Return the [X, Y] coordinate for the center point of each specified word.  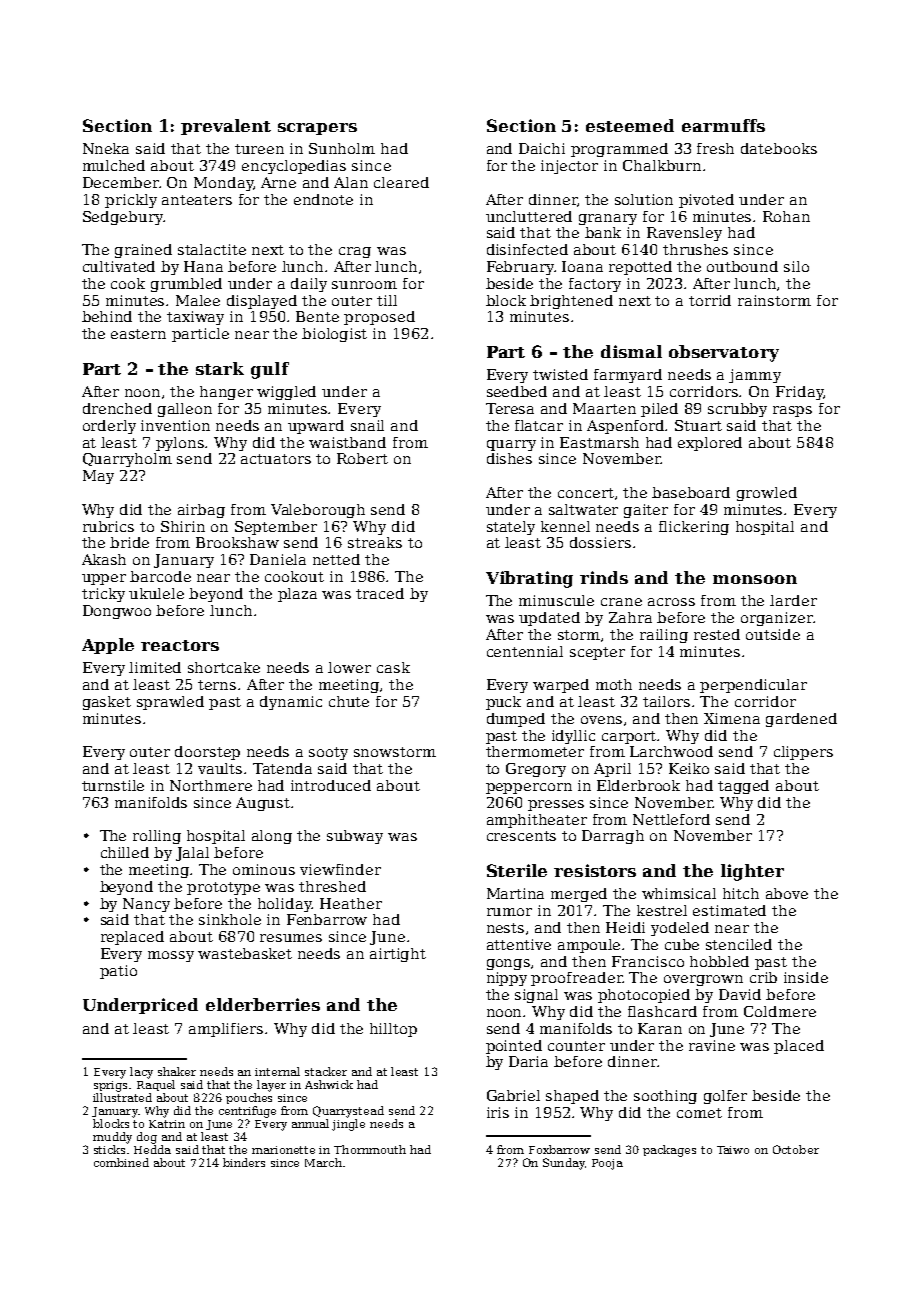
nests [505, 928]
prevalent [226, 127]
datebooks [779, 148]
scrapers [317, 129]
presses [556, 805]
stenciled [739, 944]
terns [217, 685]
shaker [177, 1071]
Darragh [613, 837]
